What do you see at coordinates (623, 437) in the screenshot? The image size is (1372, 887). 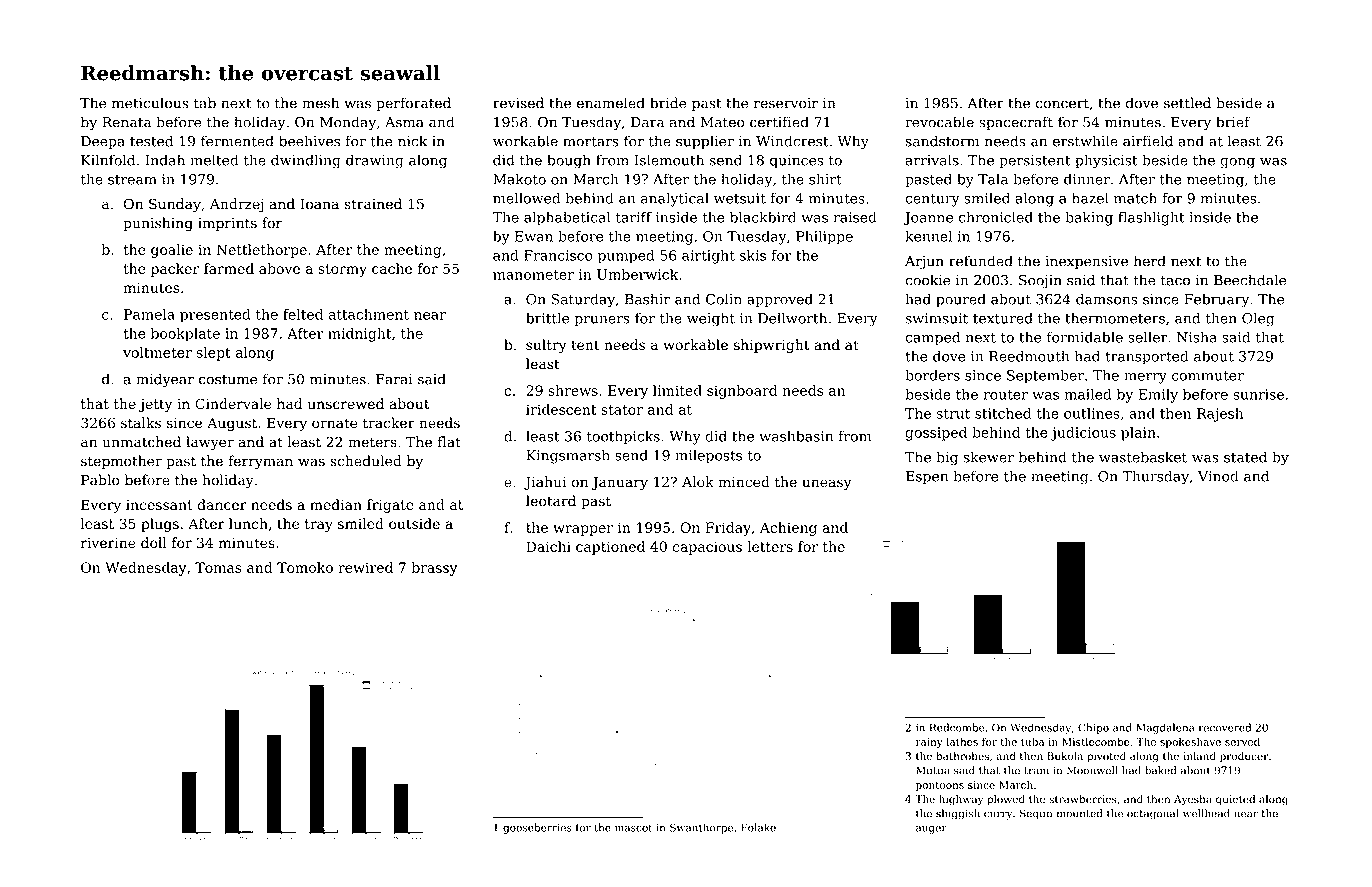 I see `toothpicks` at bounding box center [623, 437].
